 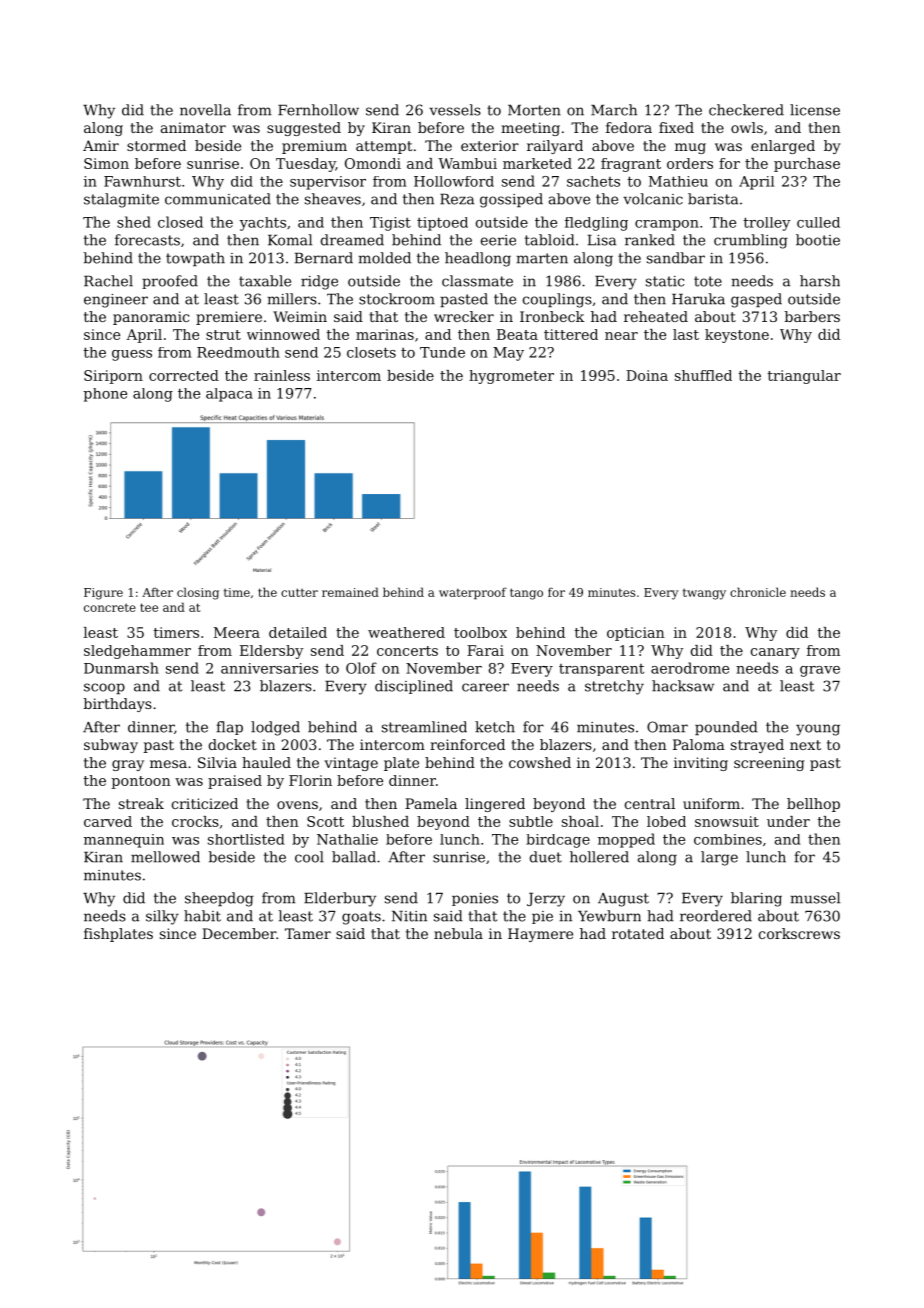 What do you see at coordinates (495, 805) in the screenshot?
I see `lingered` at bounding box center [495, 805].
